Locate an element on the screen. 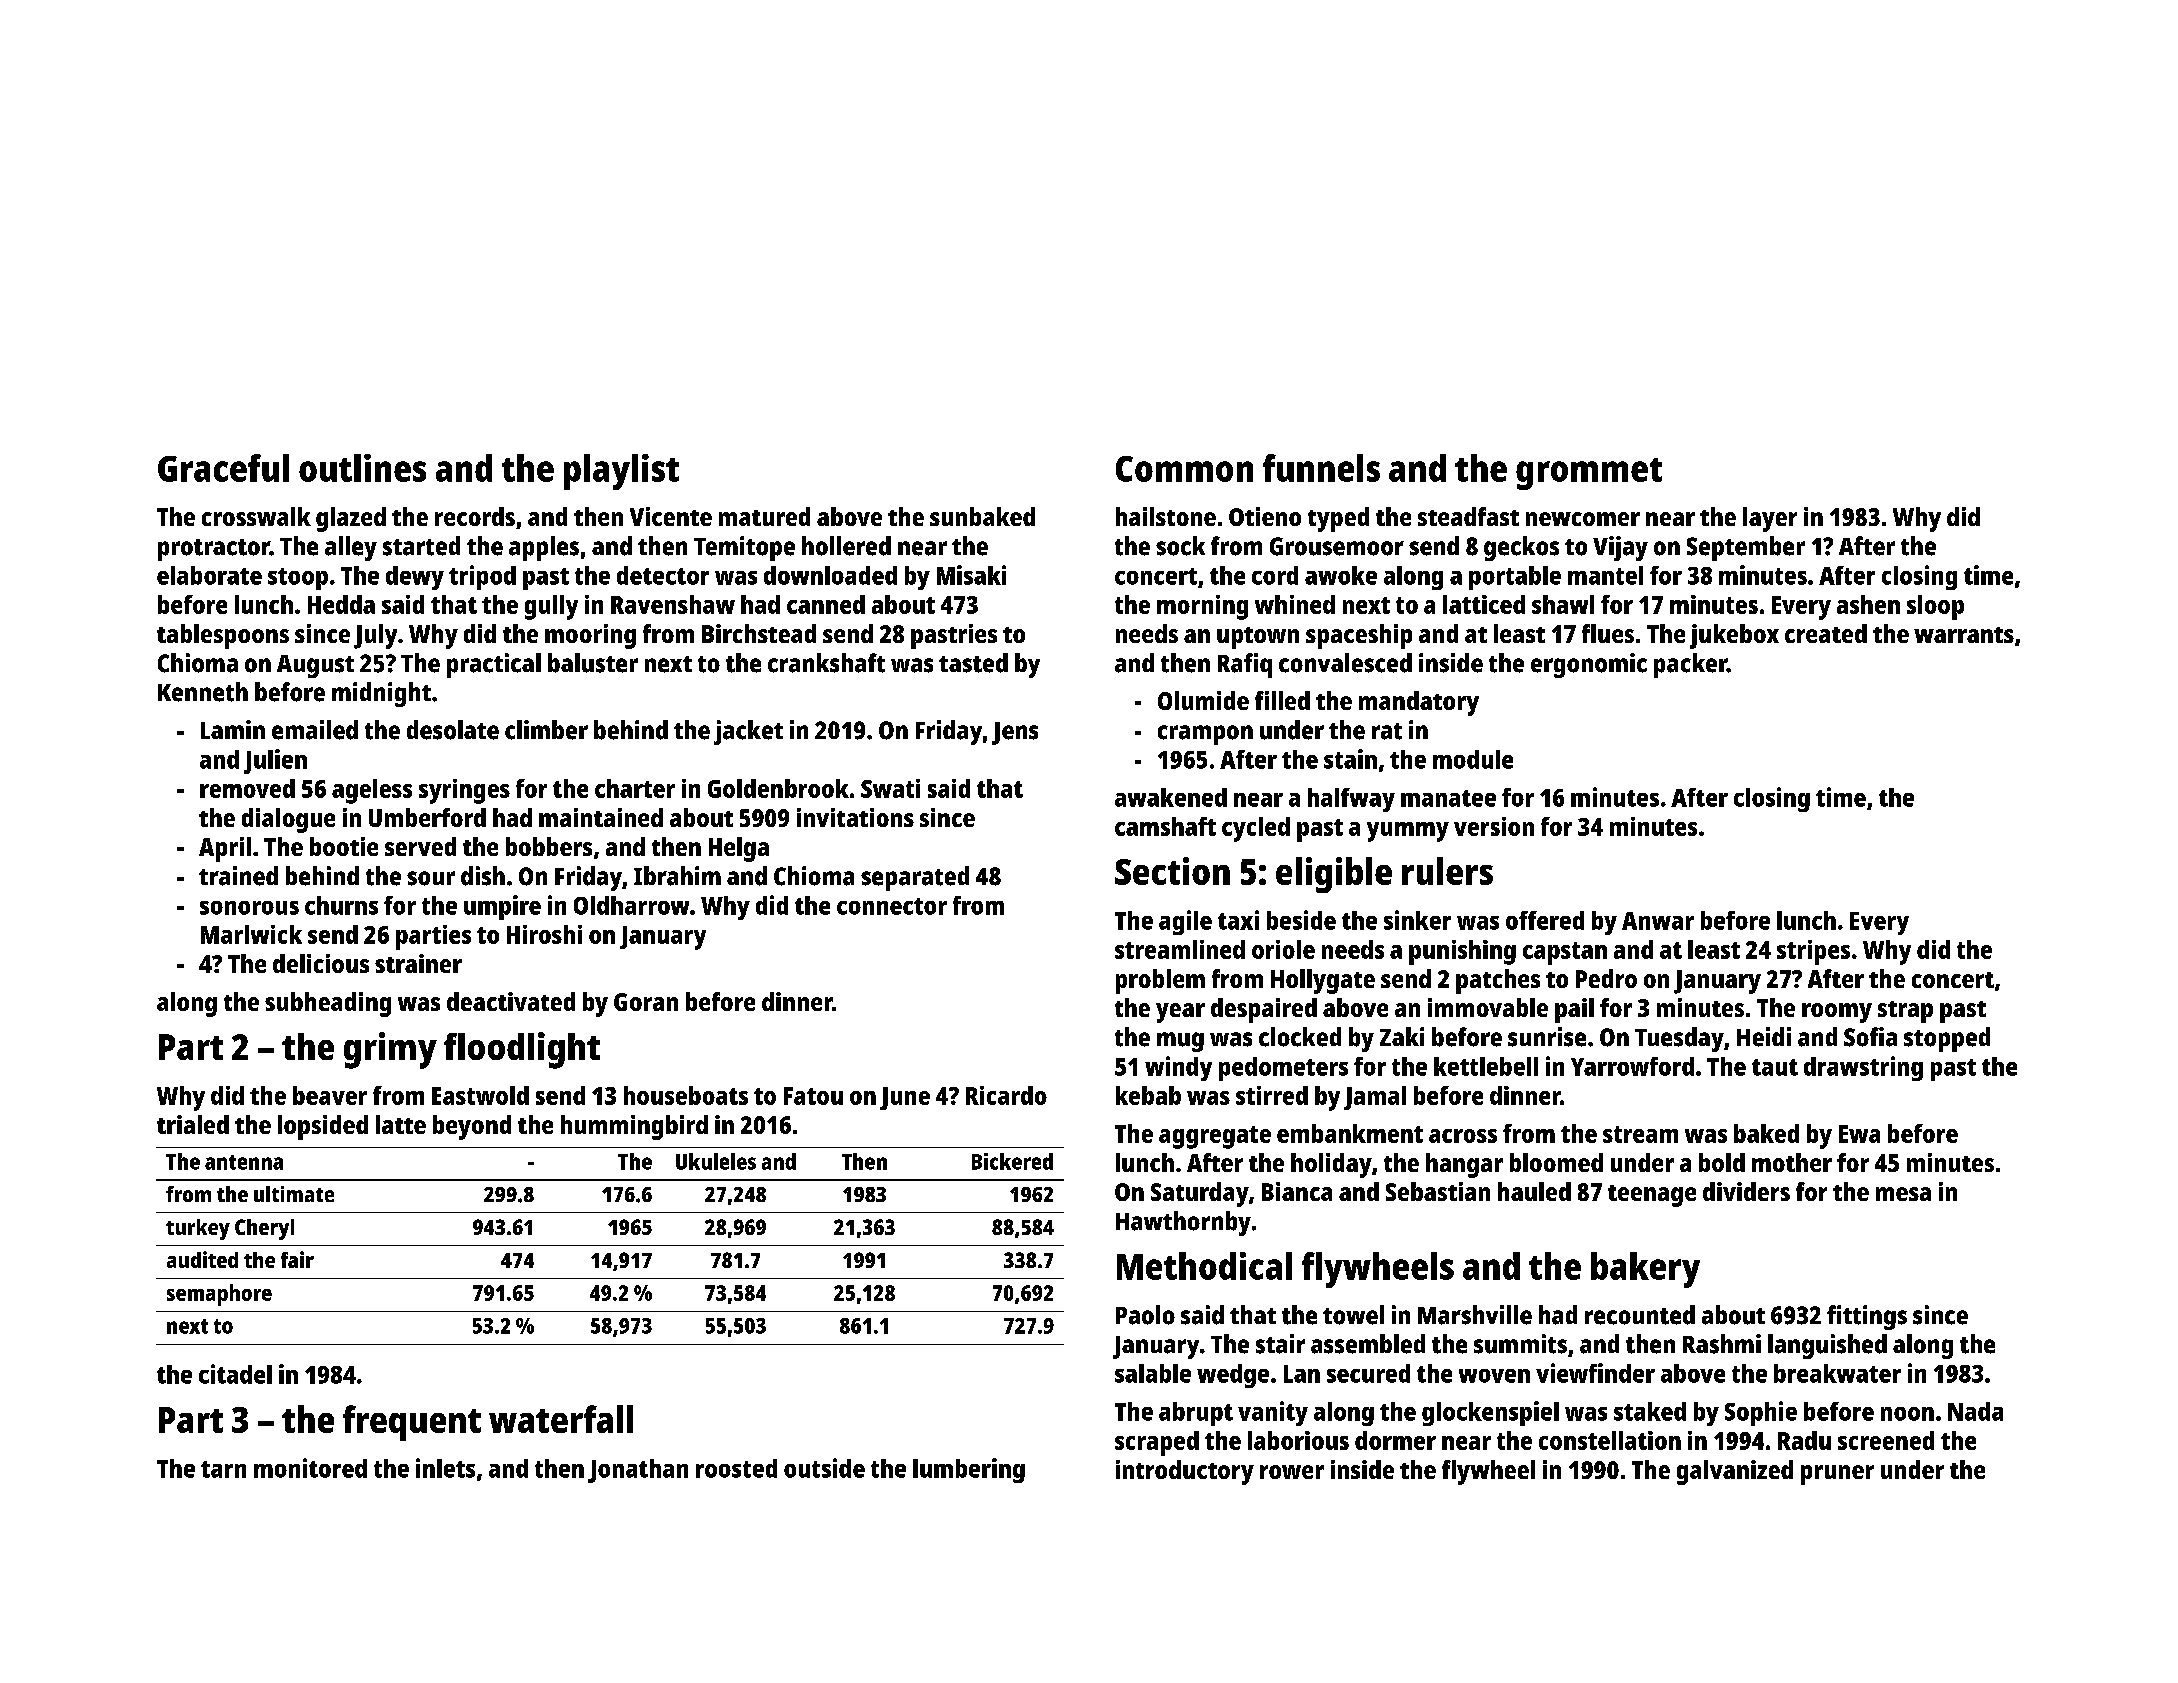  waterfall is located at coordinates (561, 1419).
